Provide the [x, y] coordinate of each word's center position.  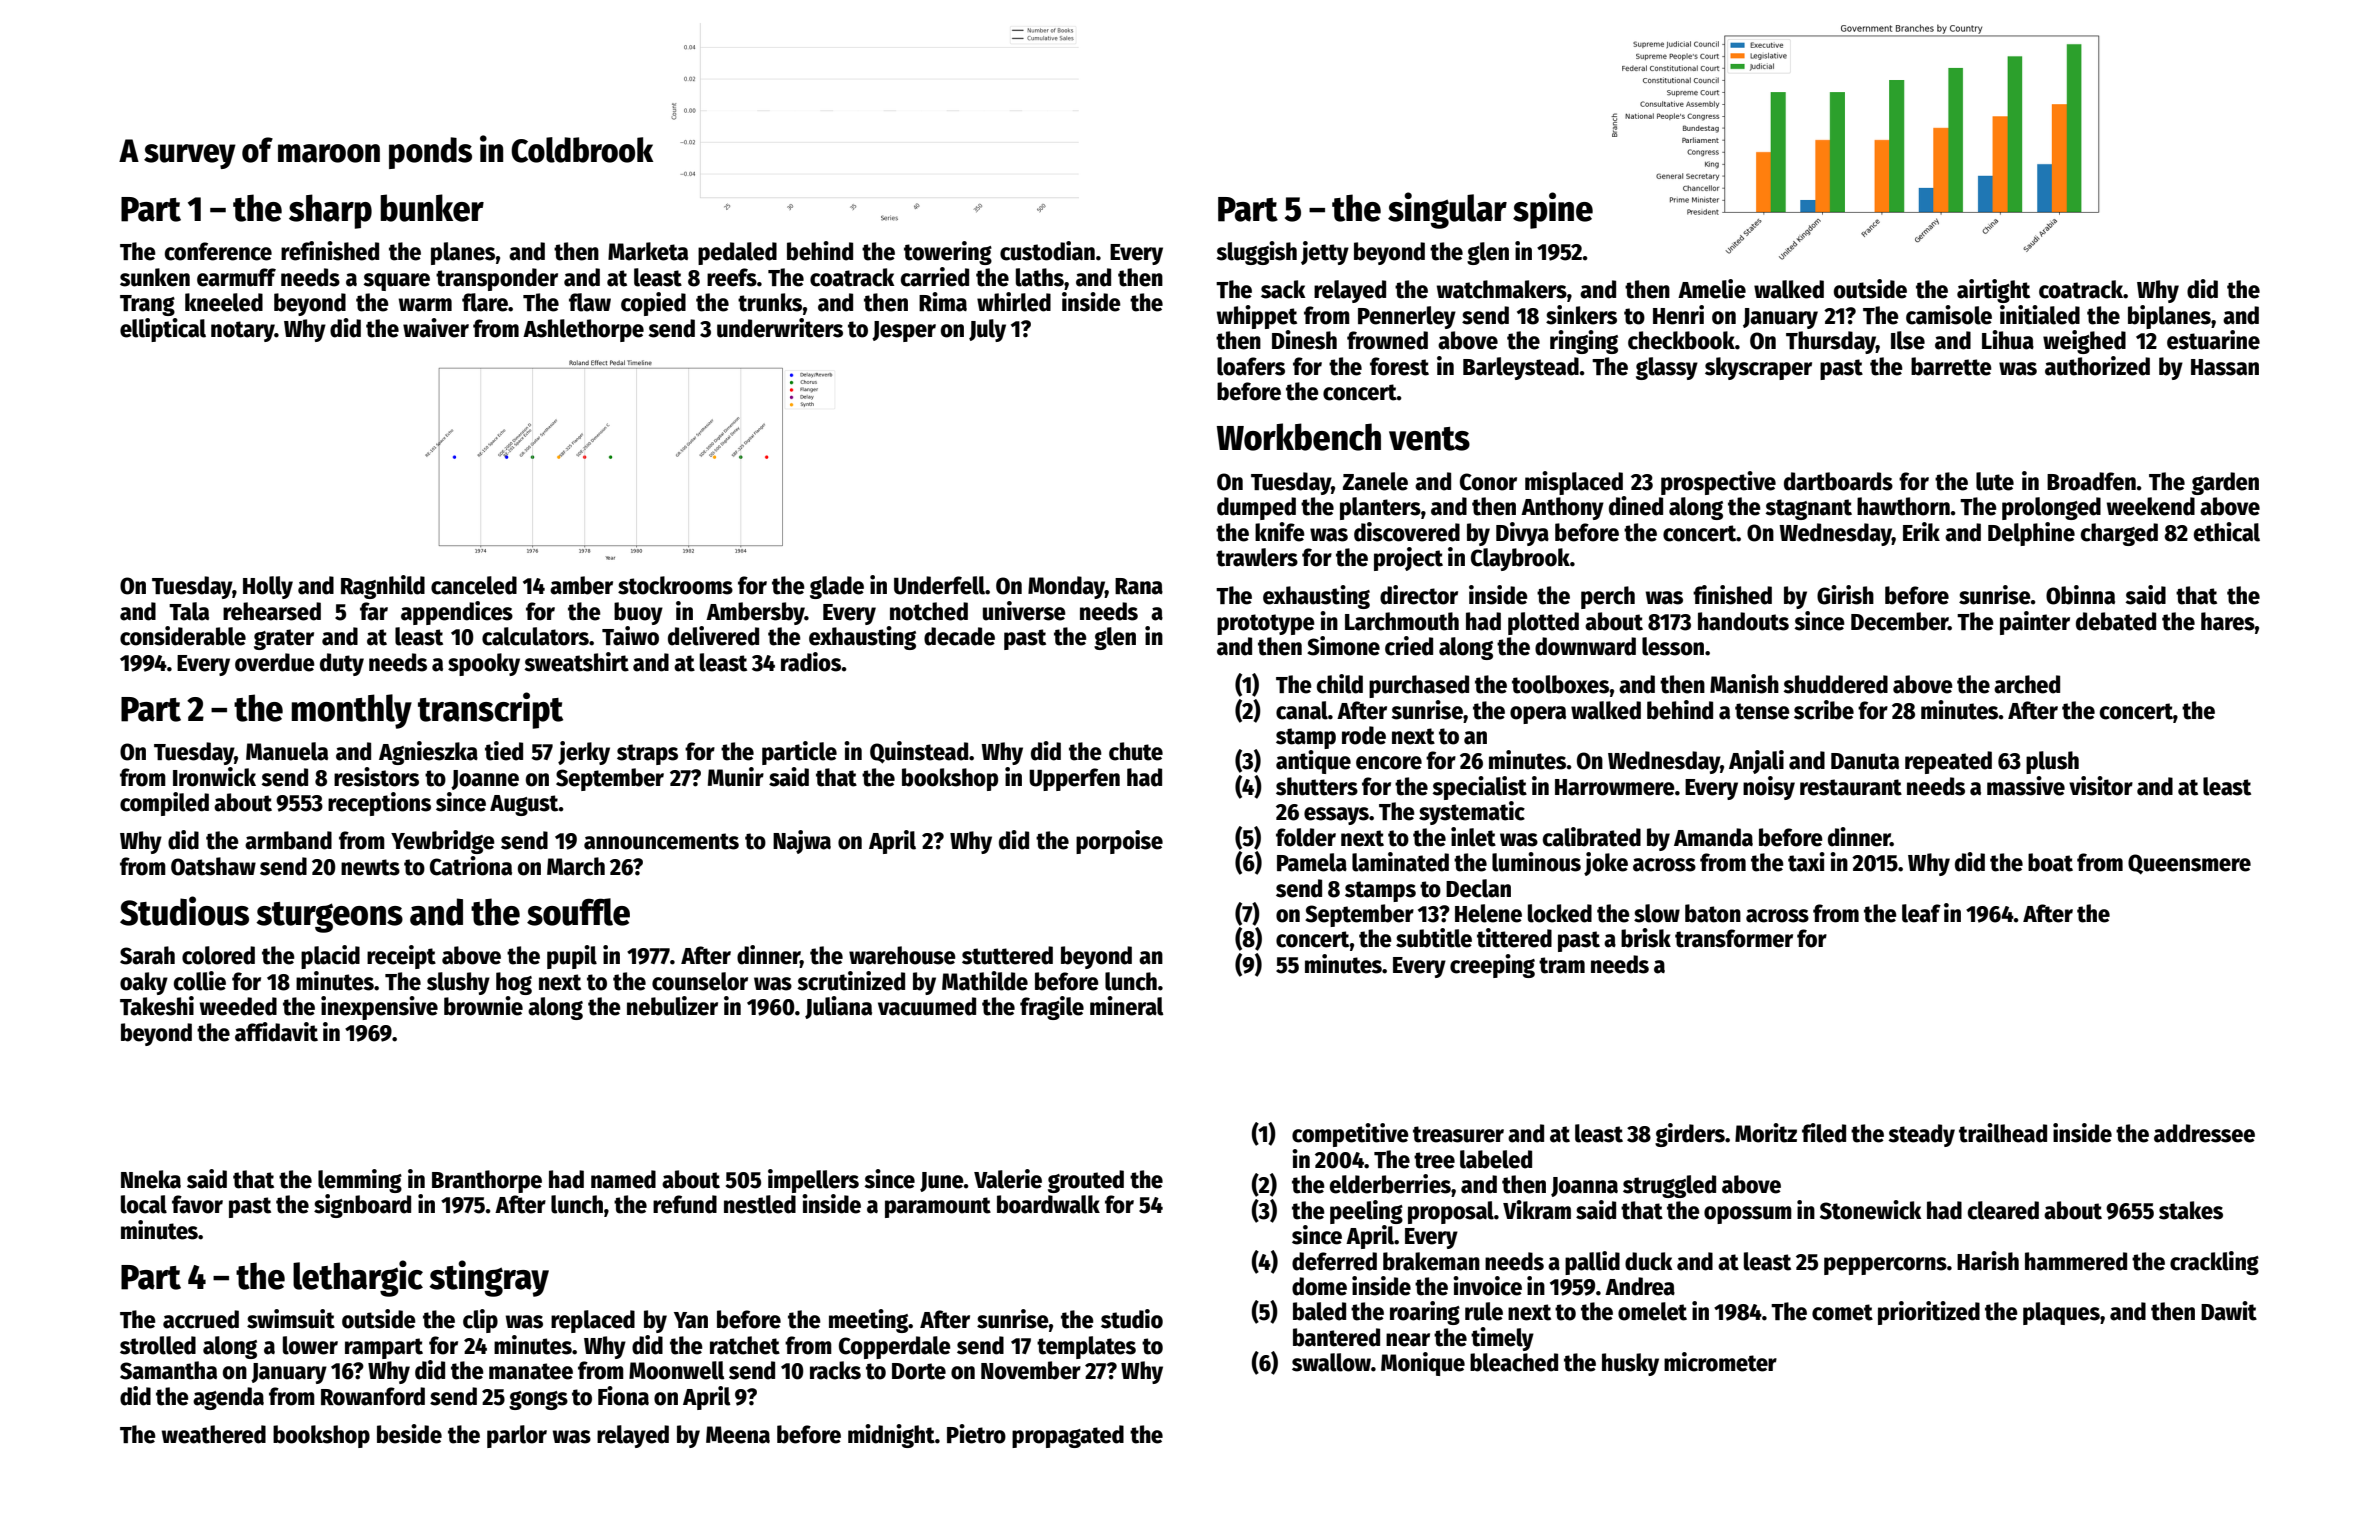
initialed [2040, 315]
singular [1447, 210]
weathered [213, 1434]
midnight [891, 1436]
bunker [432, 208]
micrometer [1720, 1362]
